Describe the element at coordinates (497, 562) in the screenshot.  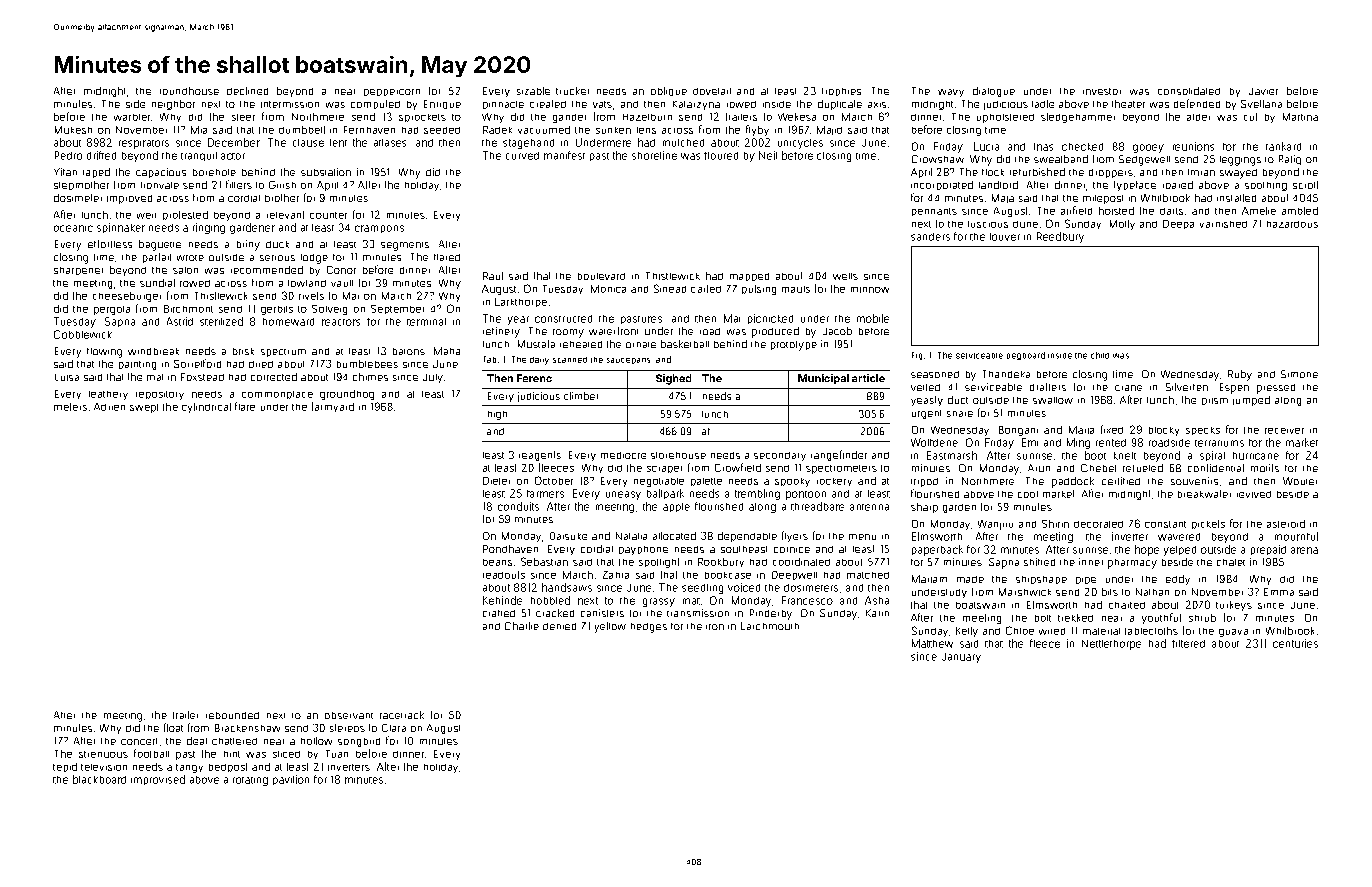
I see `beans` at that location.
